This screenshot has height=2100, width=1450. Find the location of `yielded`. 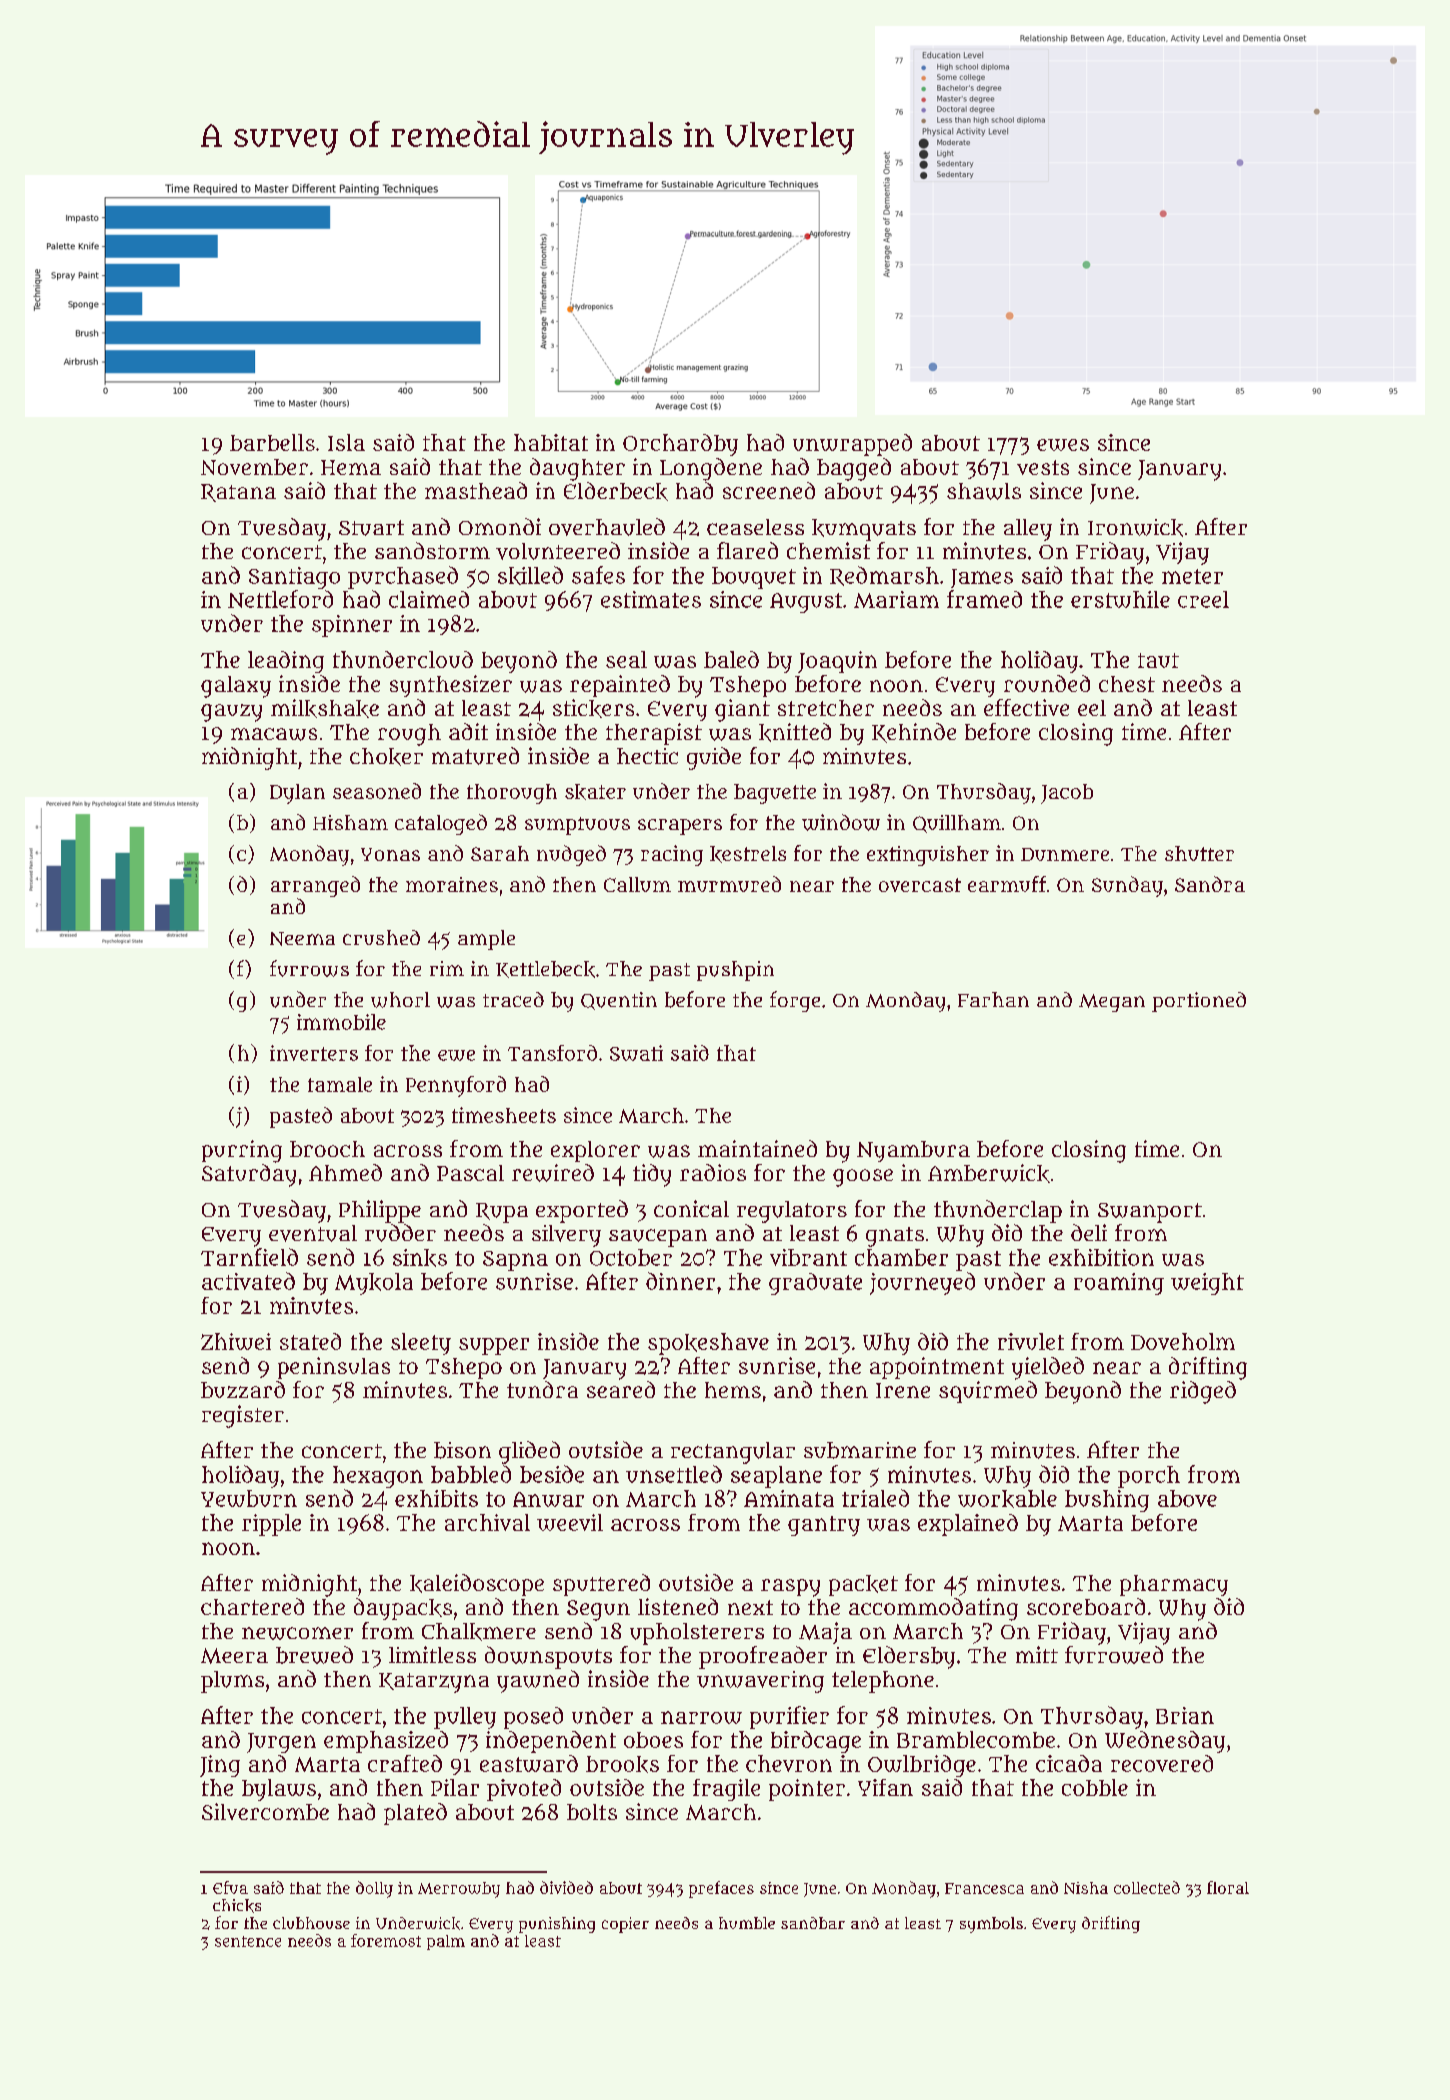

yielded is located at coordinates (1048, 1368).
